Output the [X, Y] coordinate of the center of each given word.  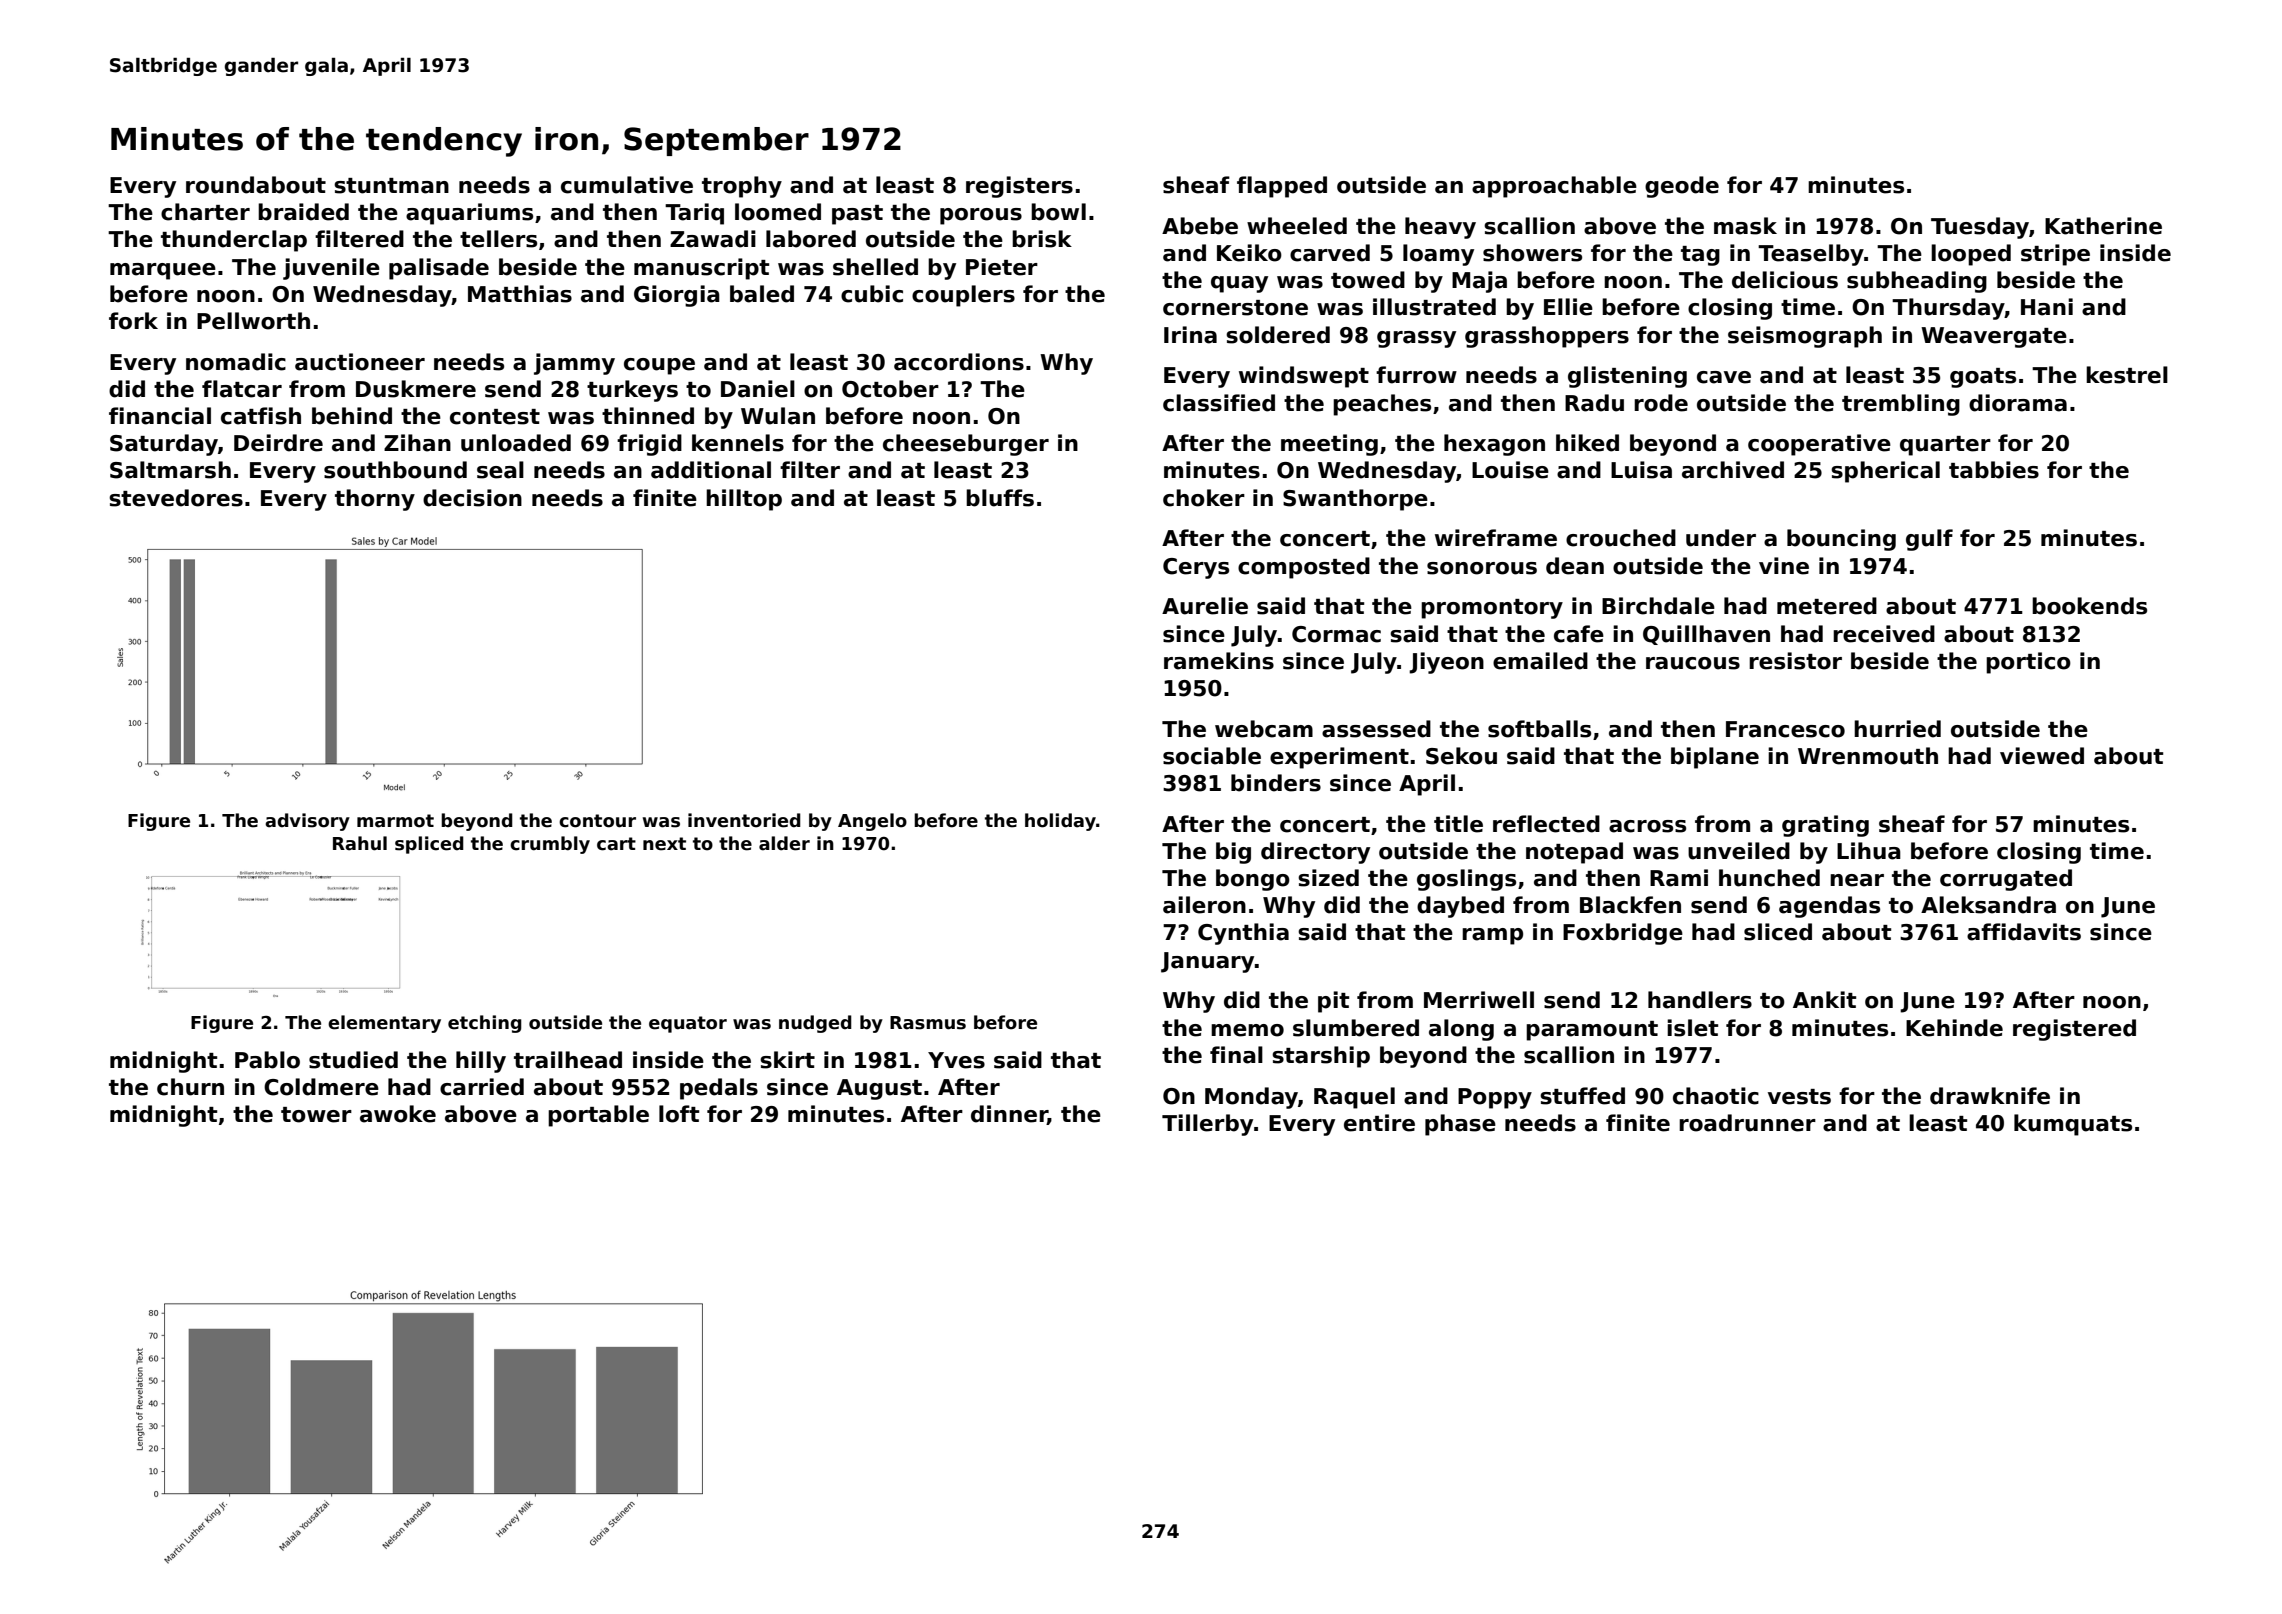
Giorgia [677, 296]
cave [1724, 377]
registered [2074, 1030]
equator [688, 1024]
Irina [1190, 335]
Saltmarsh [170, 470]
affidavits [2024, 932]
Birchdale [1658, 606]
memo [1247, 1030]
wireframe [1496, 538]
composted [1304, 568]
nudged [815, 1024]
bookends [2089, 606]
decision [472, 498]
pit [1333, 1002]
